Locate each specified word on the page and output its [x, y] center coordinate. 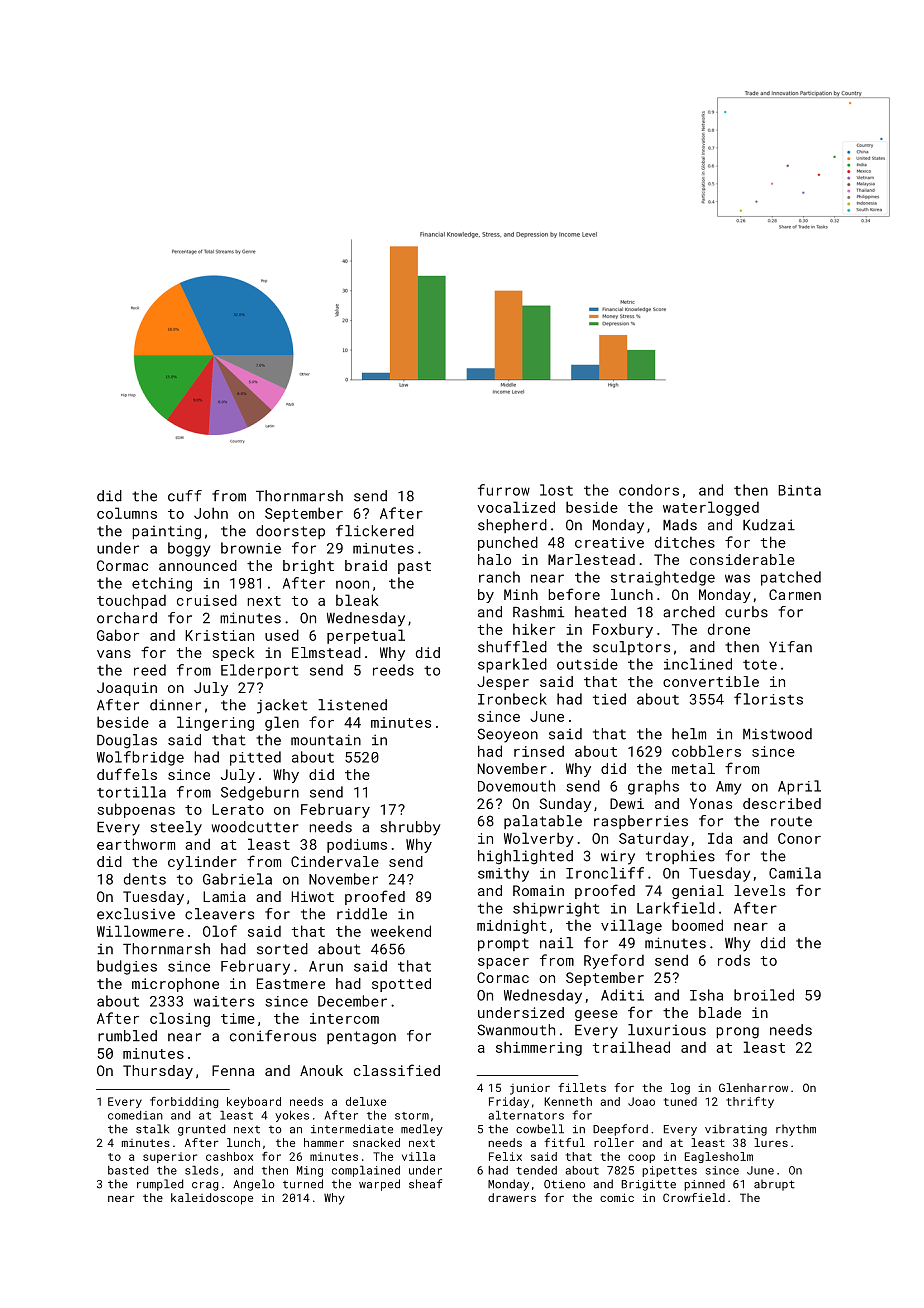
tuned [680, 1101]
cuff [185, 496]
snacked [376, 1142]
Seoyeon [508, 735]
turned [303, 1184]
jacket [282, 706]
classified [397, 1070]
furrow [504, 490]
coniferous [273, 1036]
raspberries [641, 822]
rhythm [796, 1130]
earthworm [136, 844]
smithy [503, 874]
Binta [799, 490]
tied [609, 699]
